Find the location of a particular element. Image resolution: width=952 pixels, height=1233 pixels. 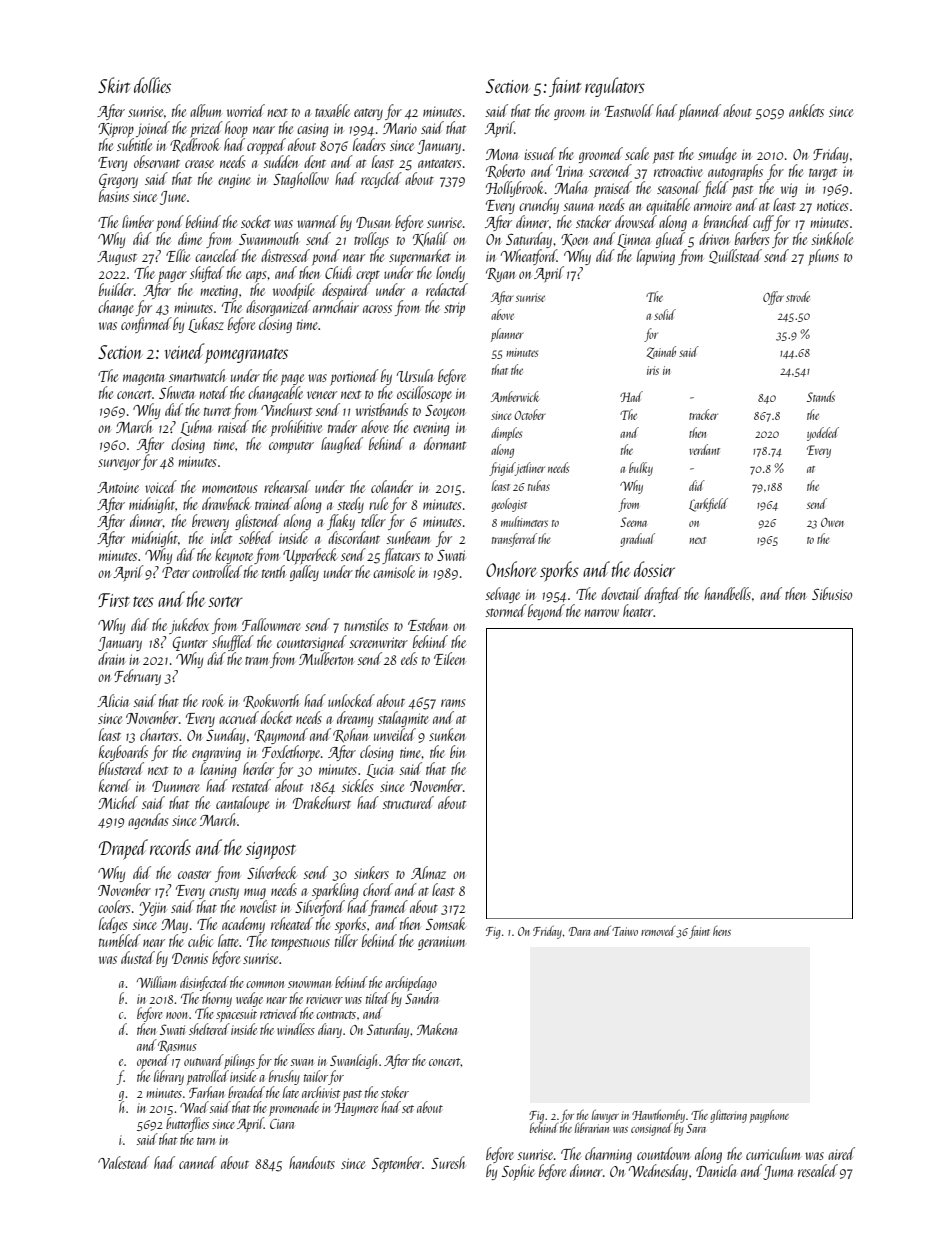

anklets is located at coordinates (806, 110).
